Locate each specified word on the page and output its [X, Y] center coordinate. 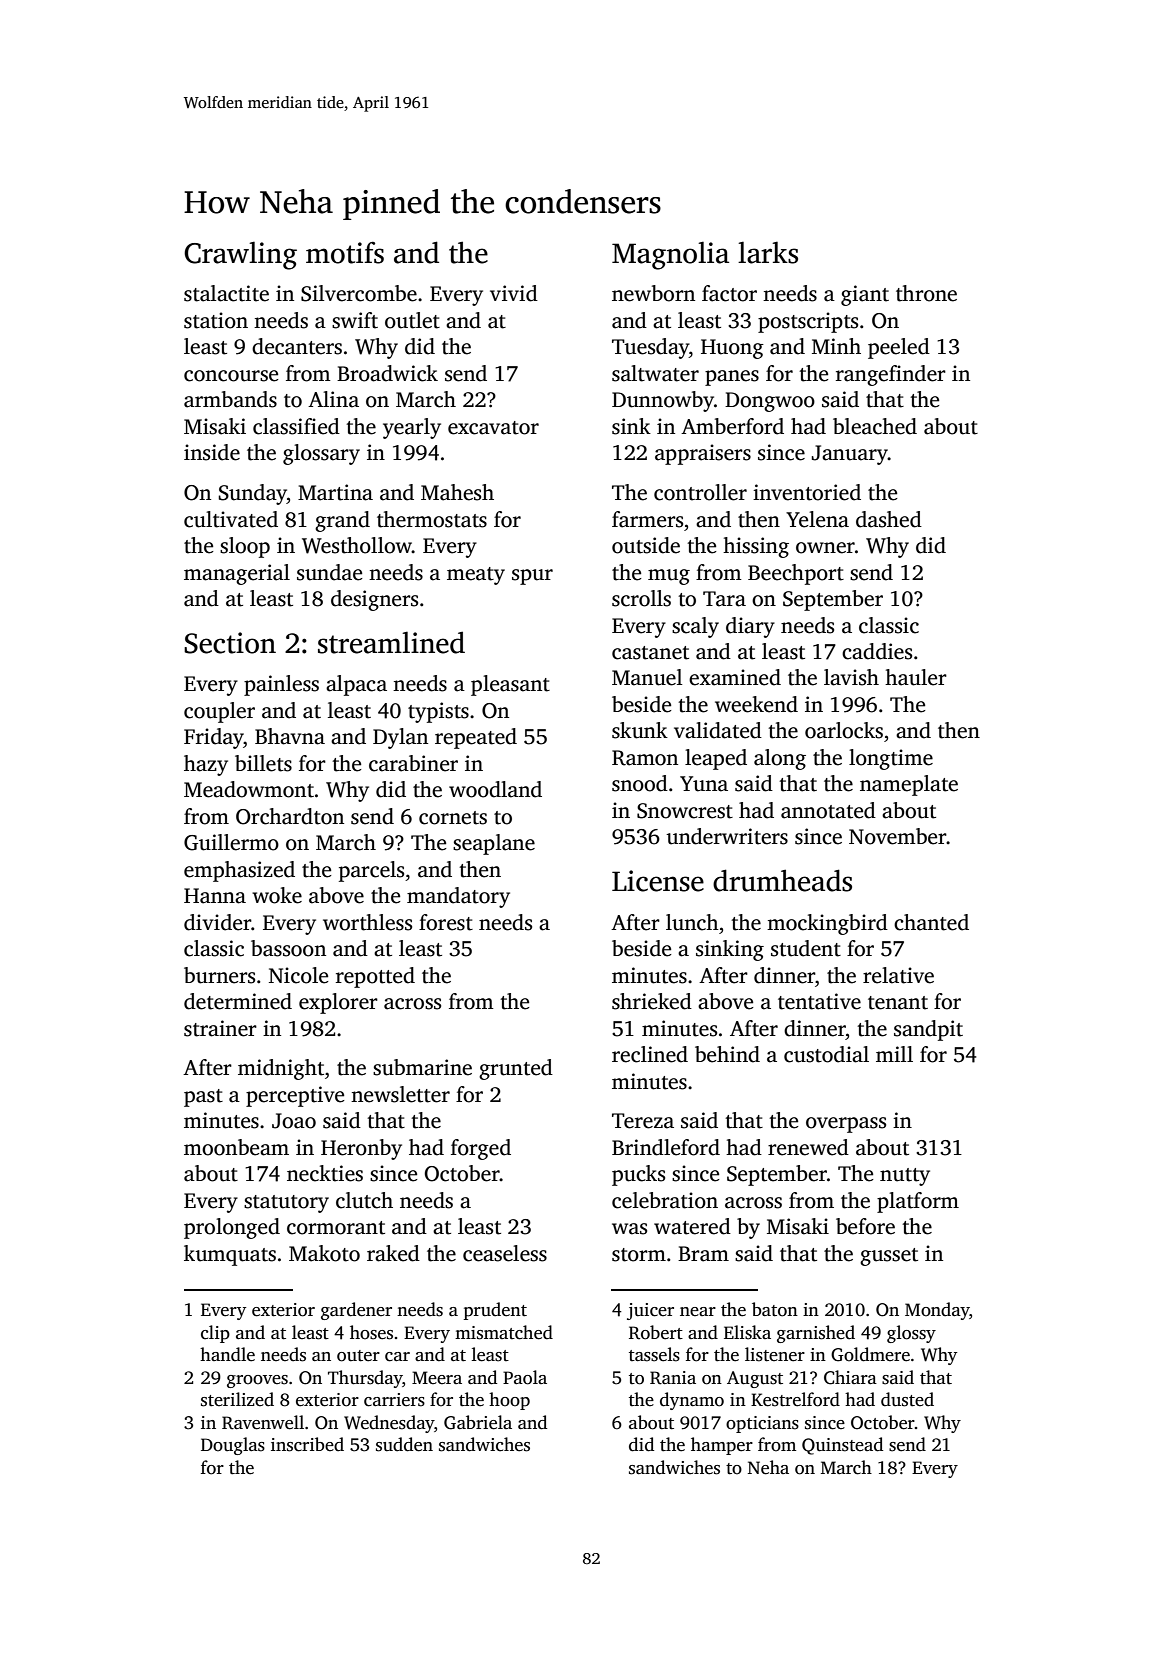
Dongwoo [770, 402]
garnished [816, 1334]
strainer [220, 1028]
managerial [237, 574]
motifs [345, 253]
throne [926, 293]
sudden [404, 1444]
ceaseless [505, 1253]
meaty [476, 576]
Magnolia [670, 255]
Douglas [233, 1446]
